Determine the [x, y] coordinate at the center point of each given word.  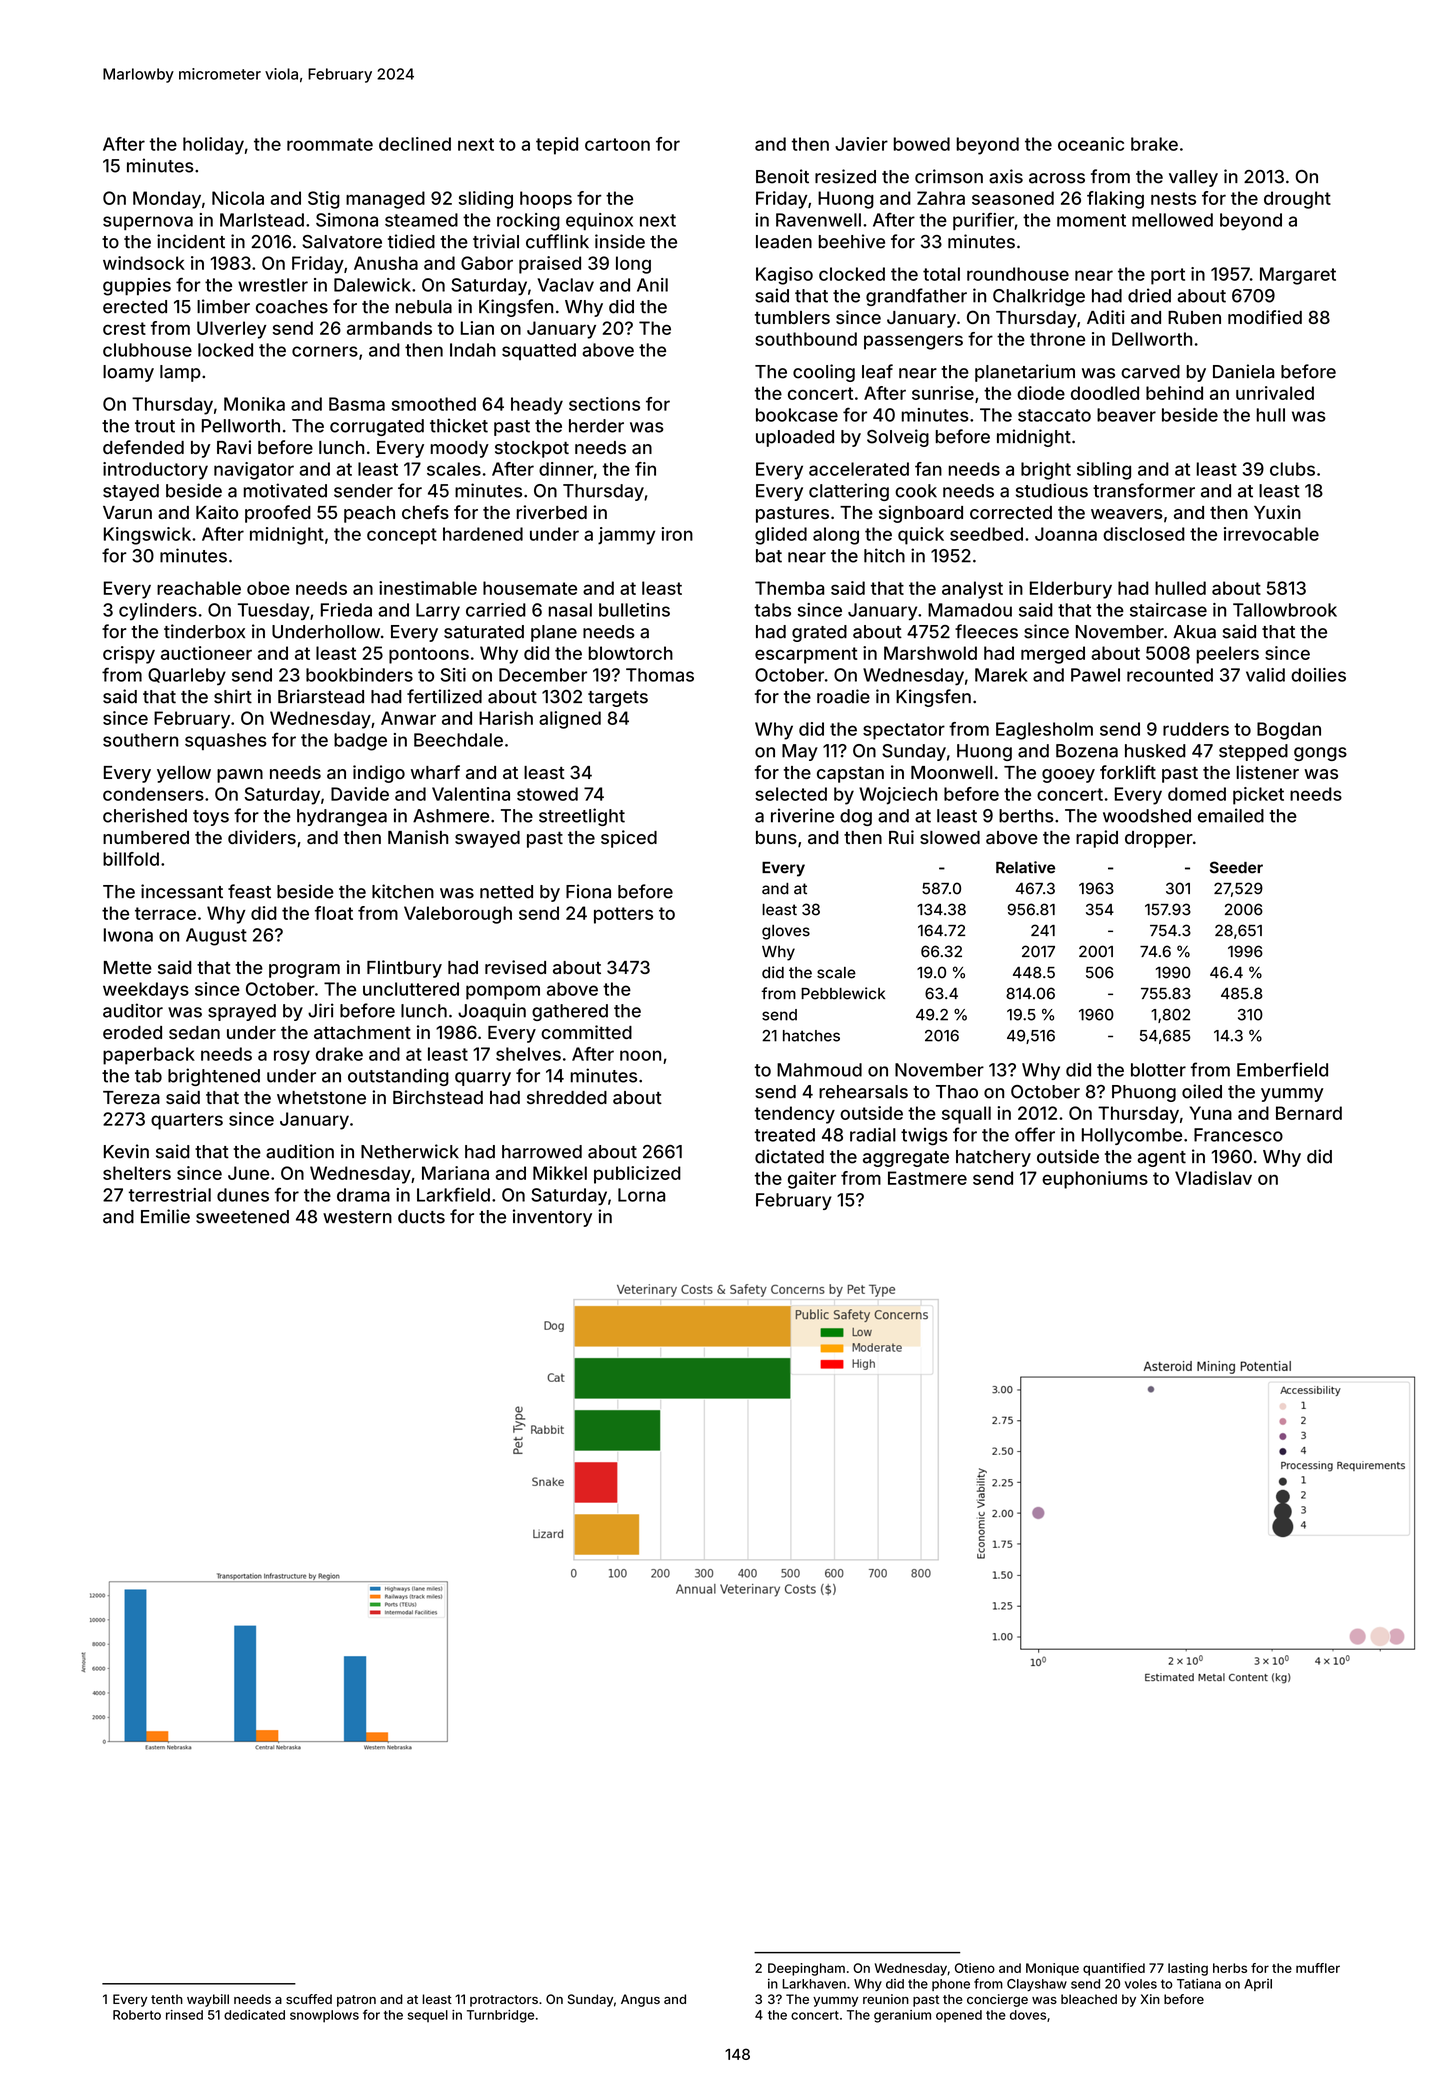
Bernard [1309, 1113]
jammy [626, 536]
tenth [167, 1999]
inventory [552, 1218]
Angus [640, 2000]
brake [1154, 144]
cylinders [158, 612]
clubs [1292, 469]
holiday [213, 146]
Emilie [165, 1216]
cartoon [617, 144]
